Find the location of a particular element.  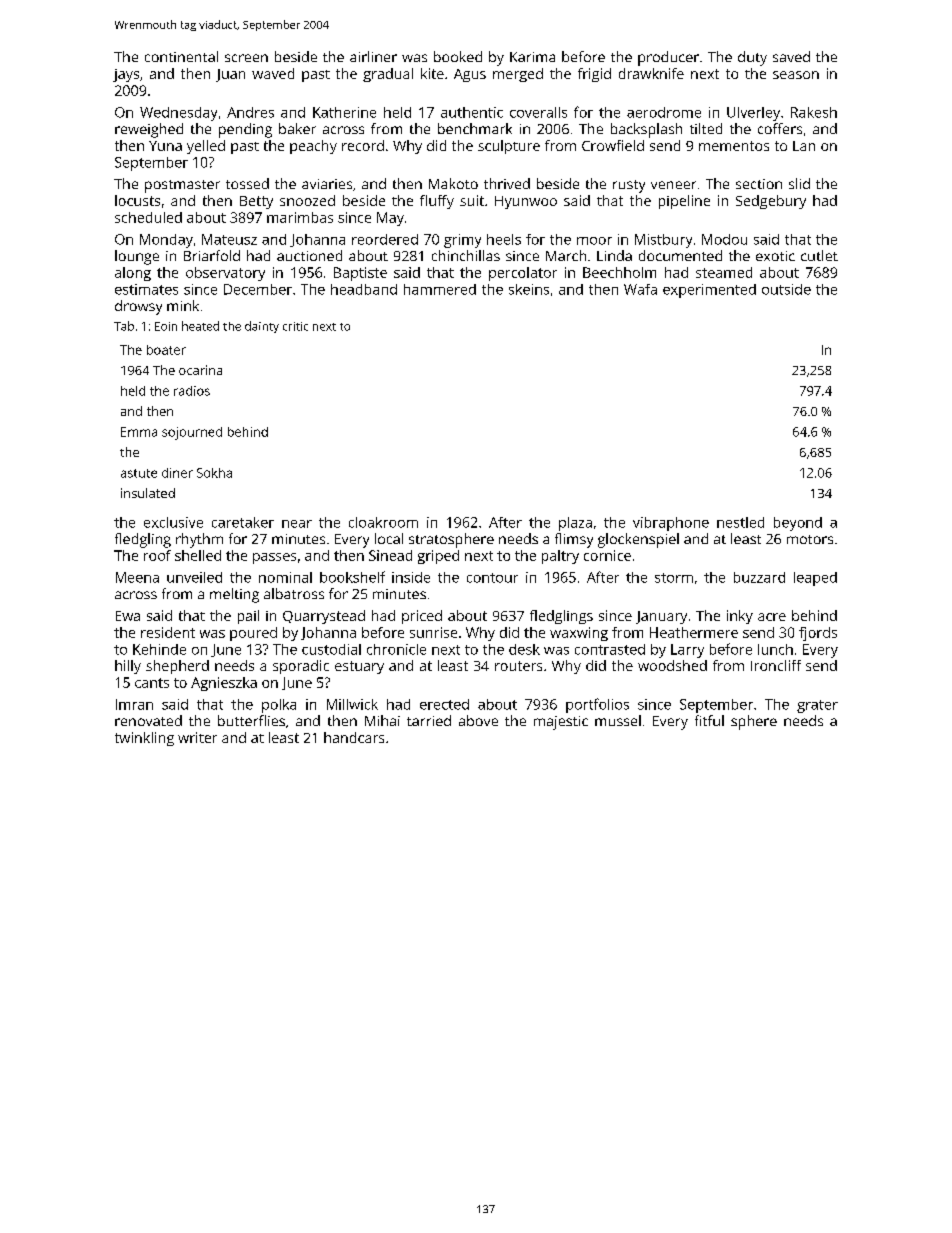

backsplash is located at coordinates (646, 130).
